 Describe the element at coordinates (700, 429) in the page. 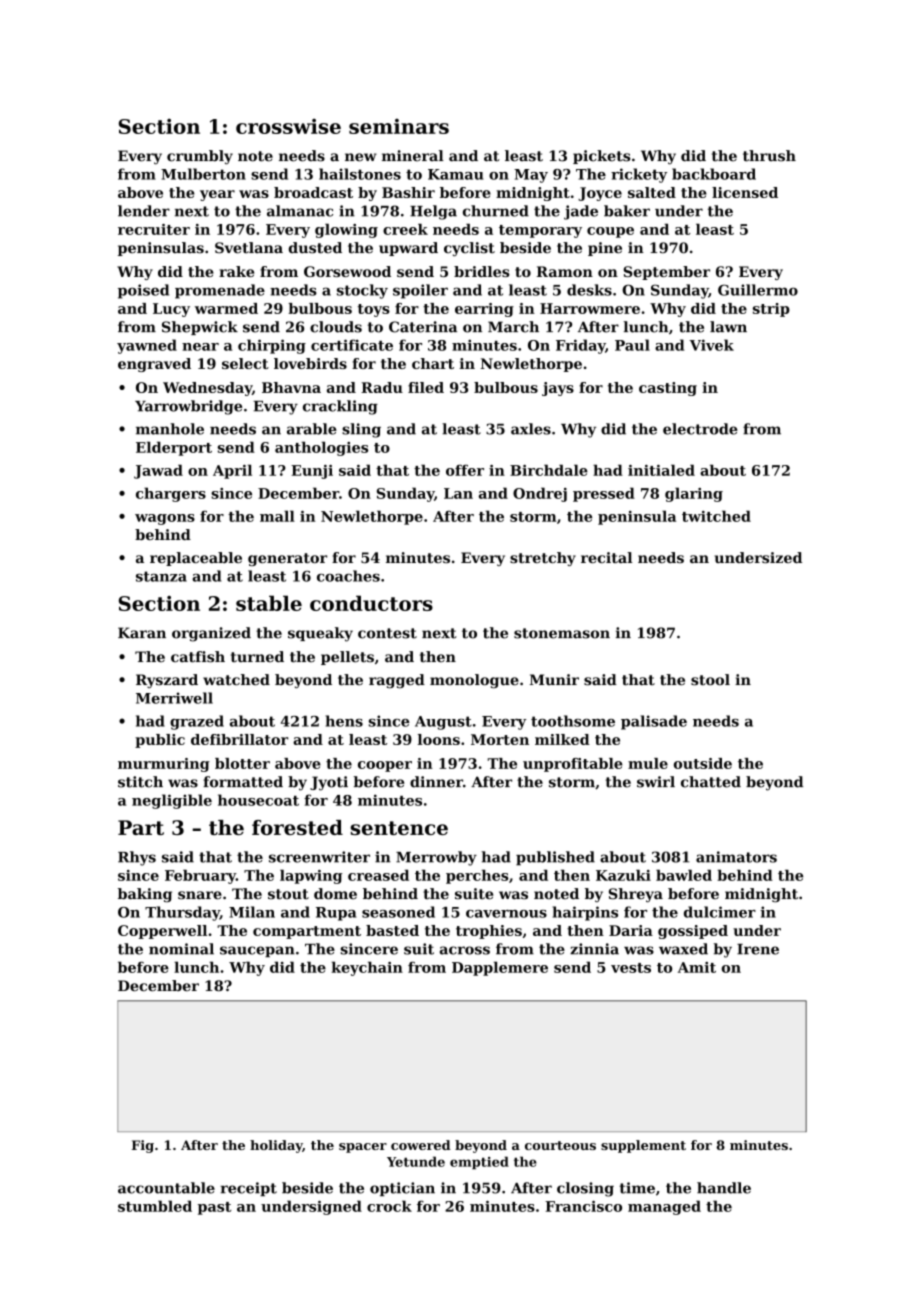

I see `electrode` at that location.
